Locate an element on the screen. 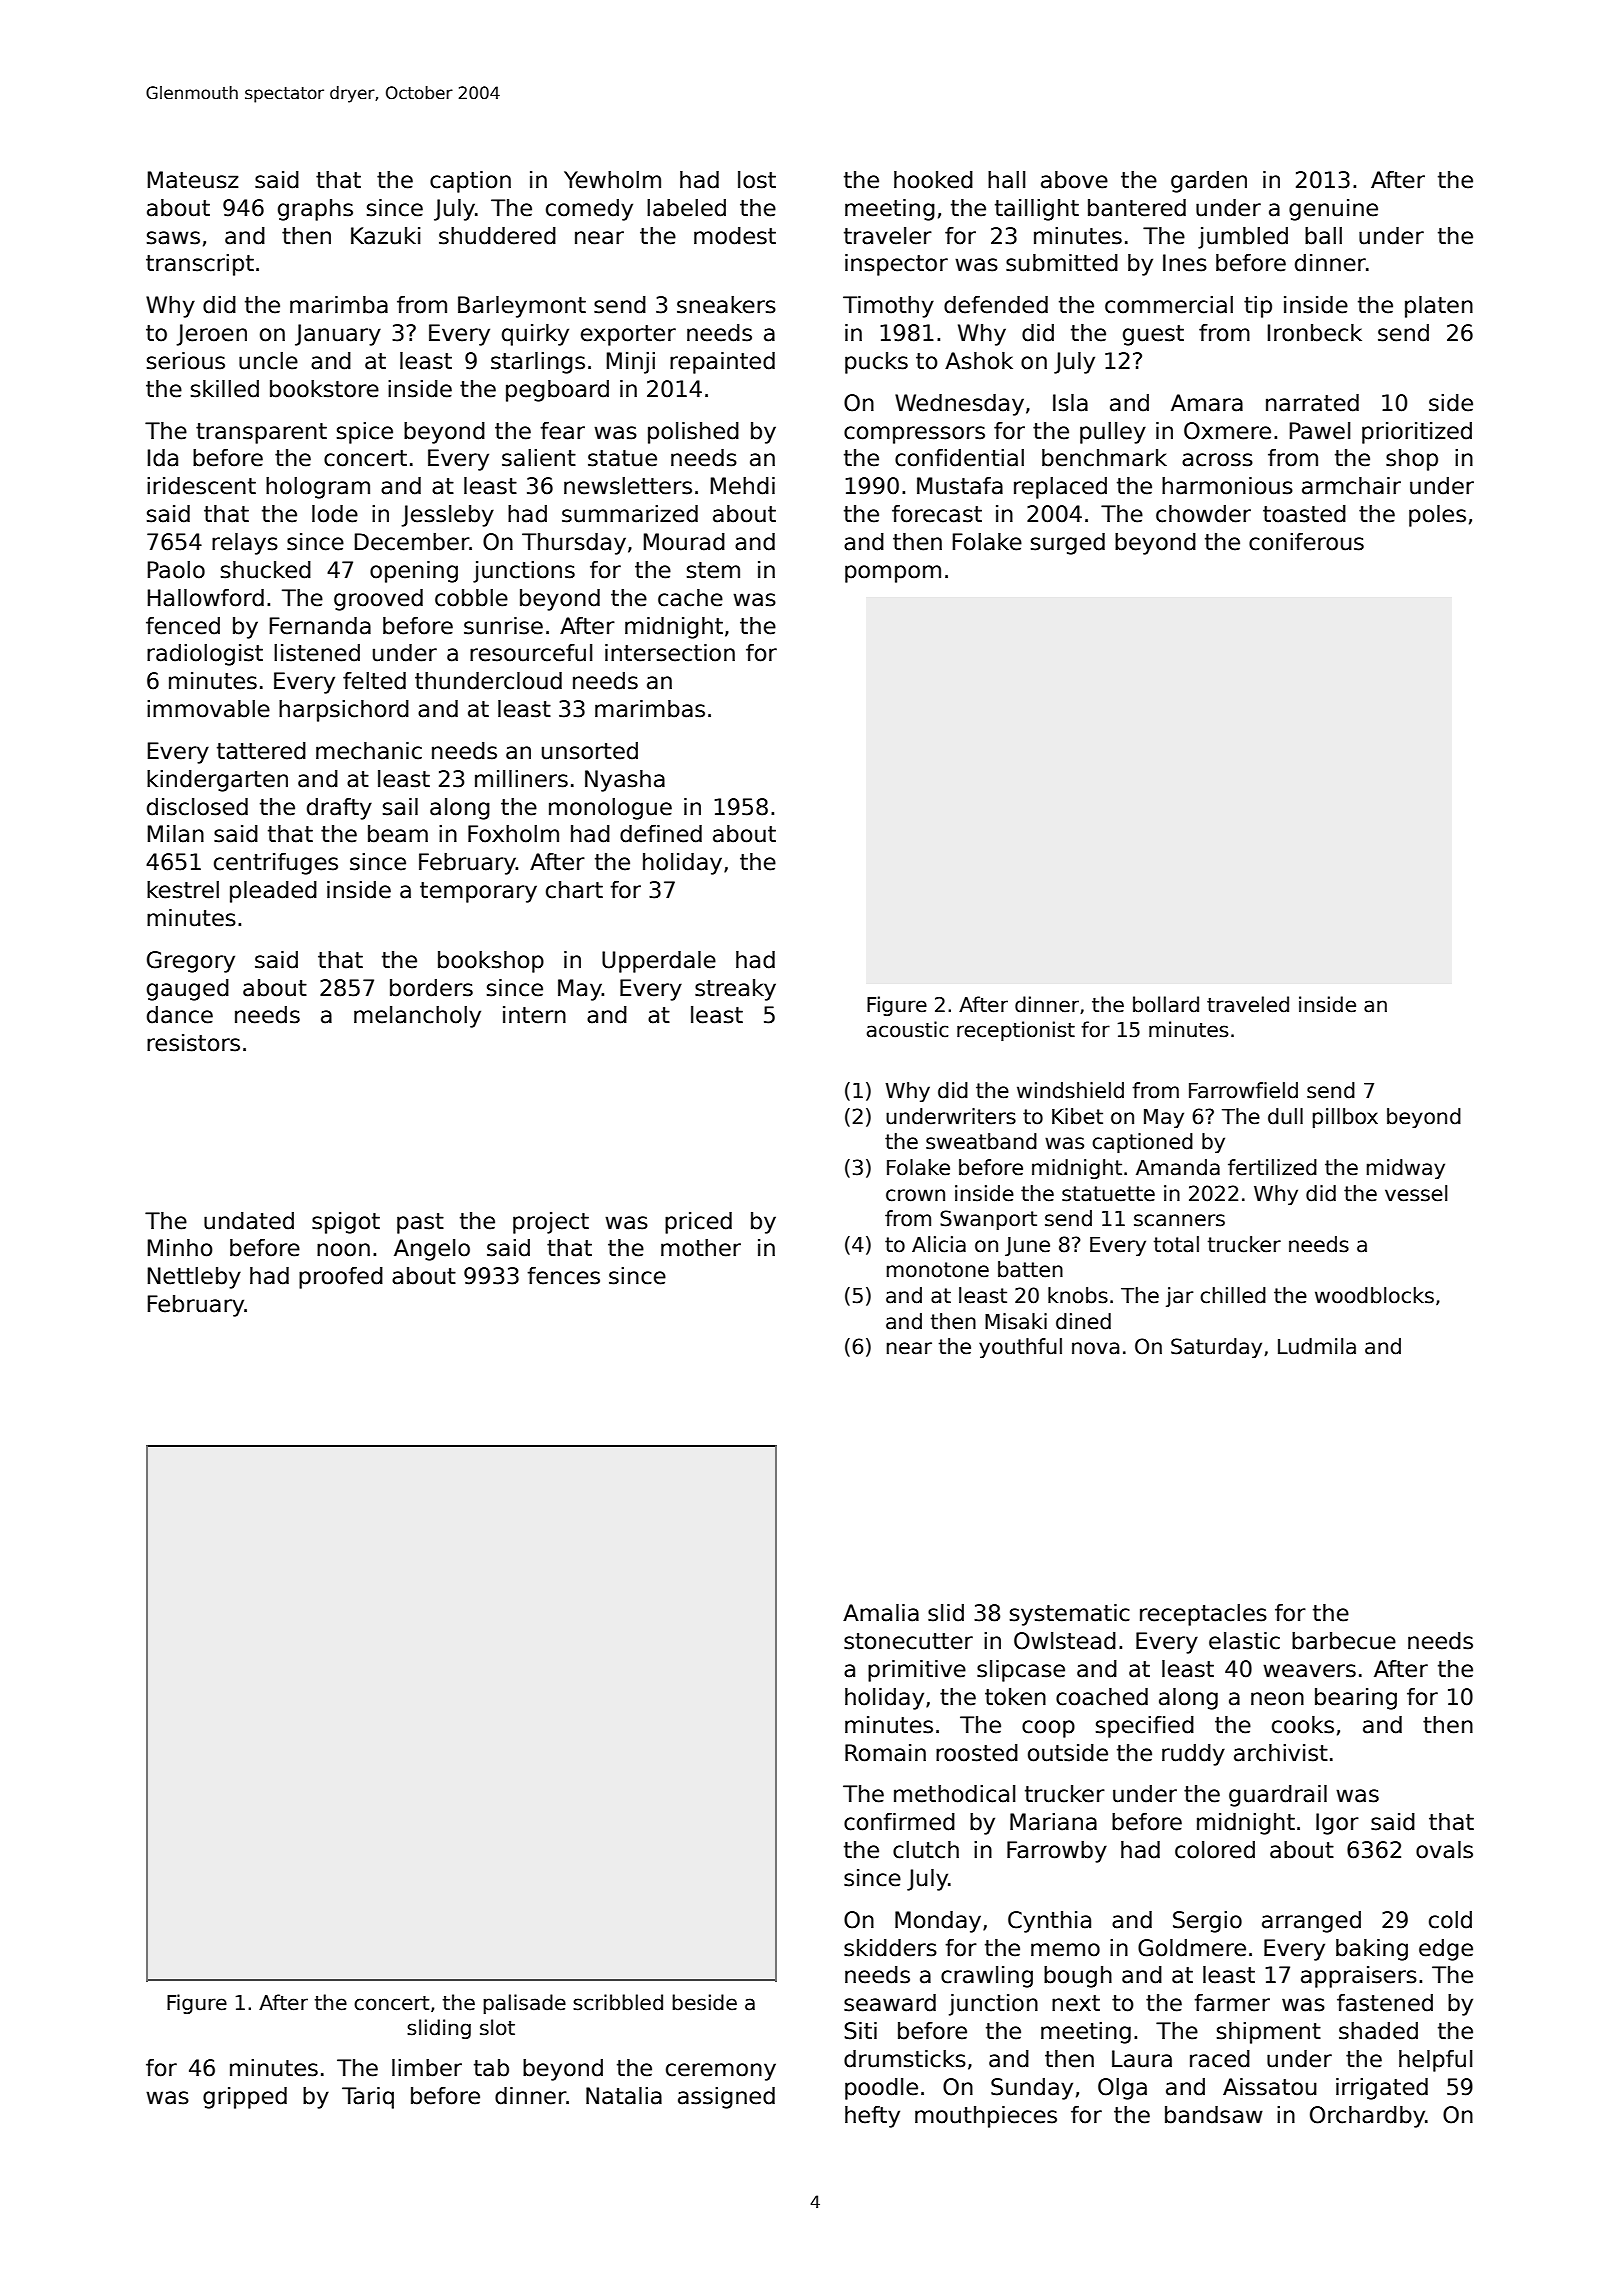 Image resolution: width=1620 pixels, height=2292 pixels. uncle is located at coordinates (268, 361).
